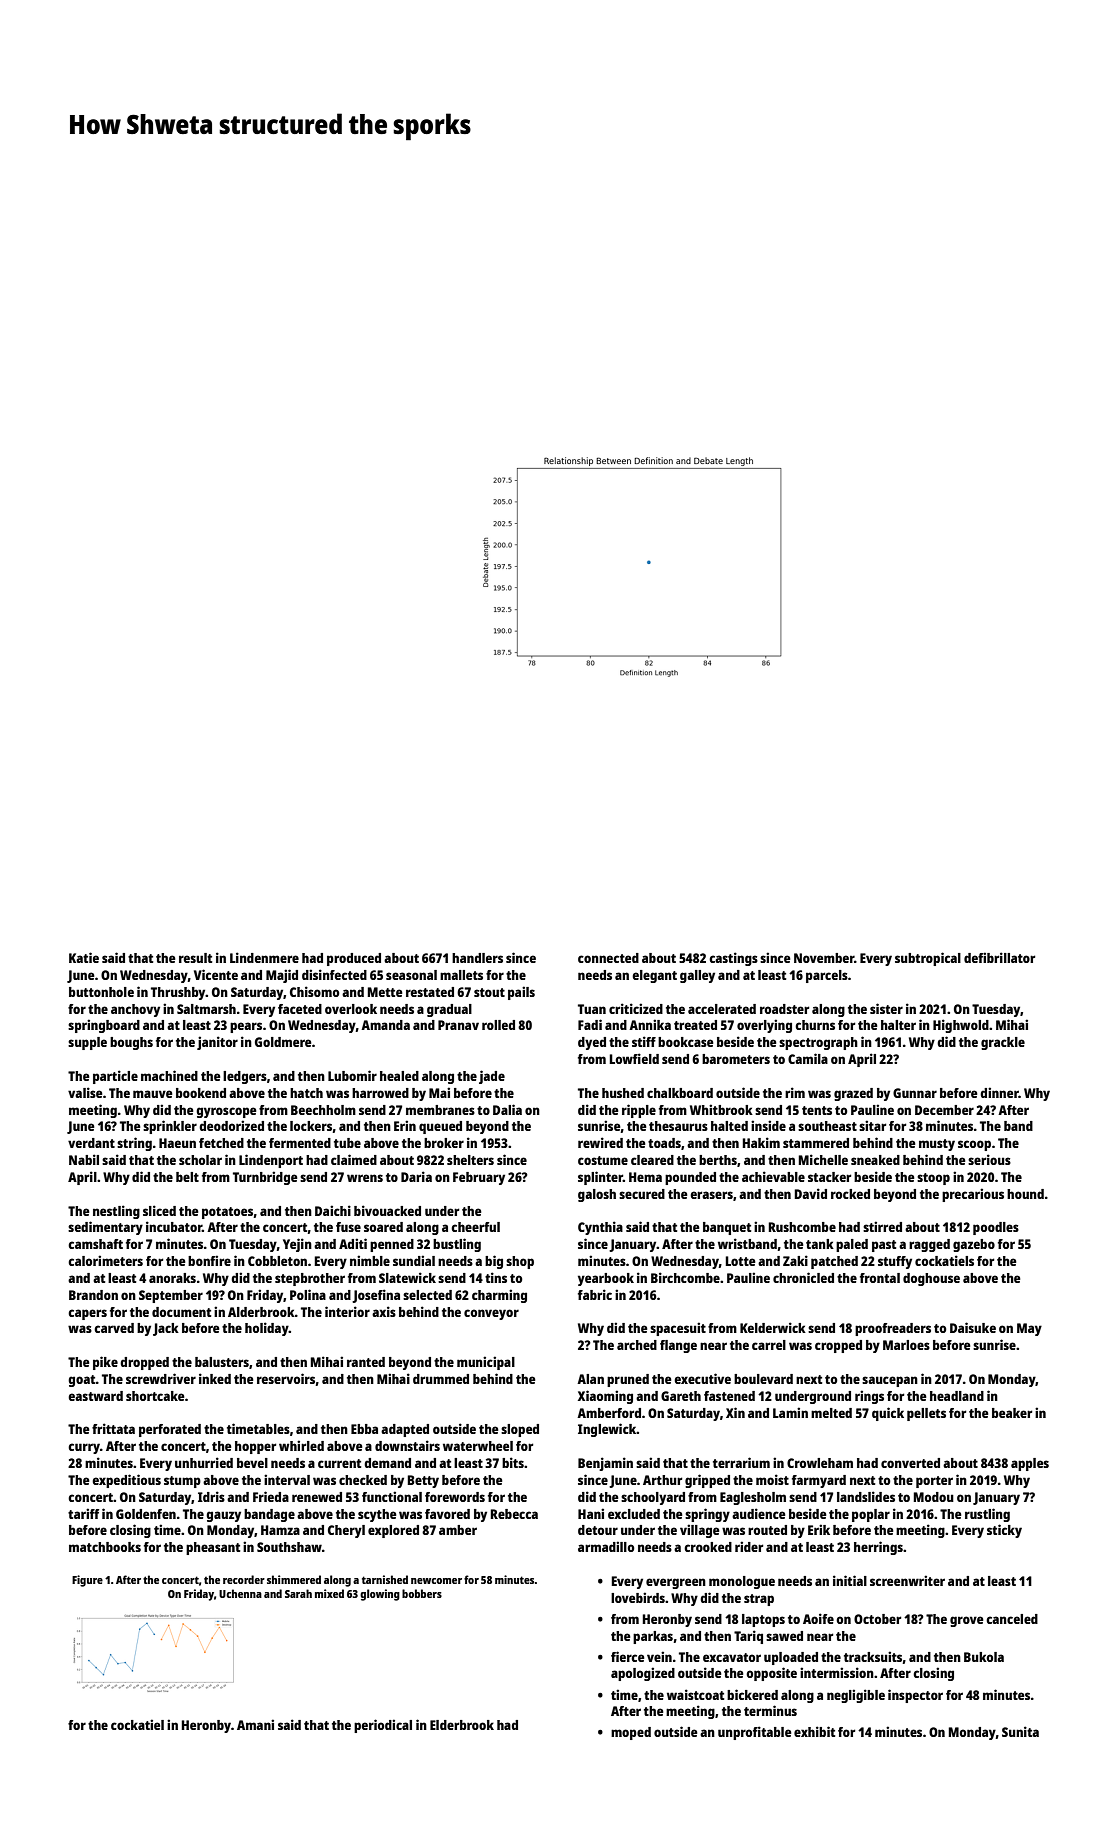 Image resolution: width=1119 pixels, height=1843 pixels. I want to click on arched, so click(637, 1345).
